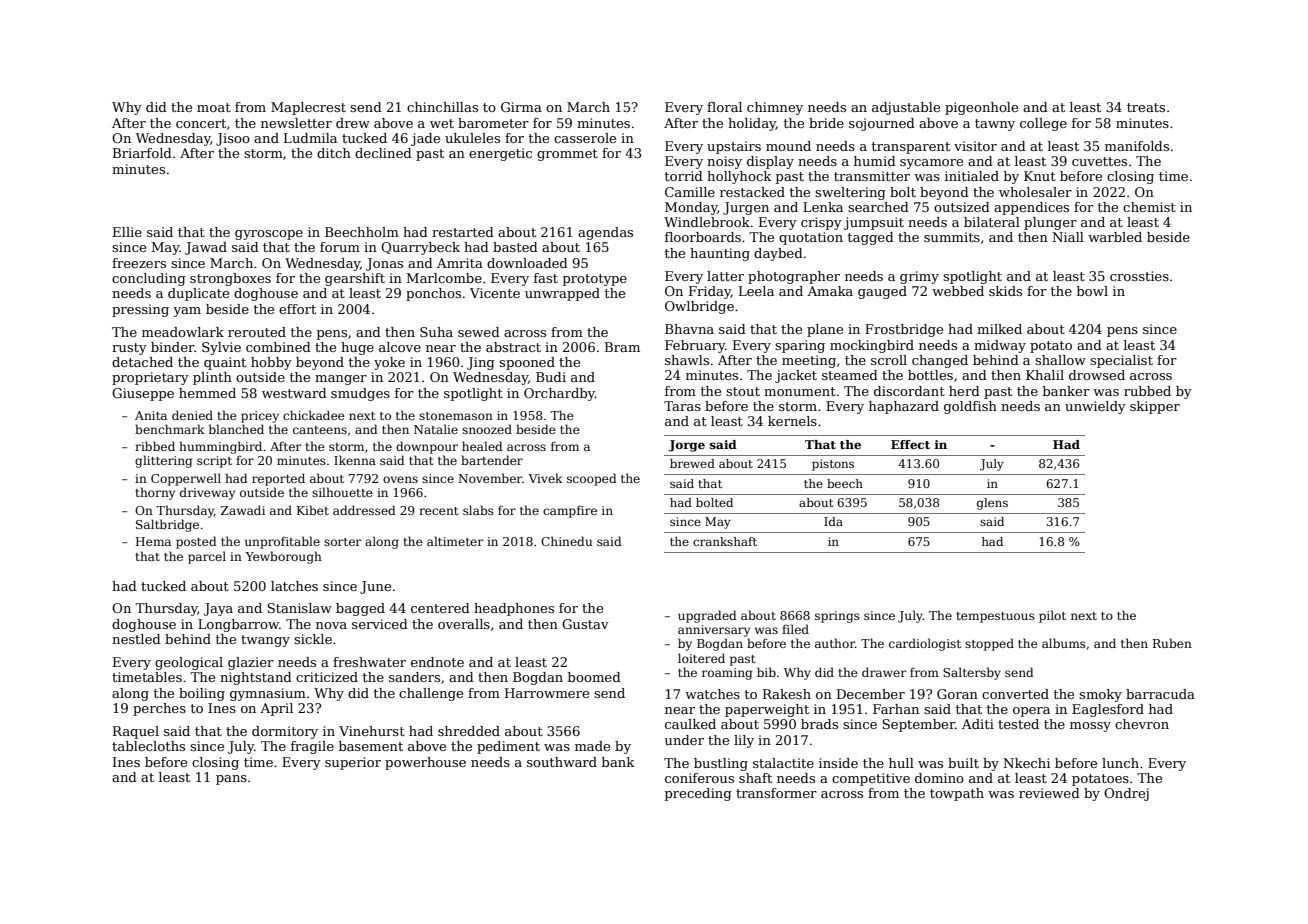  Describe the element at coordinates (231, 780) in the page. I see `pans` at that location.
